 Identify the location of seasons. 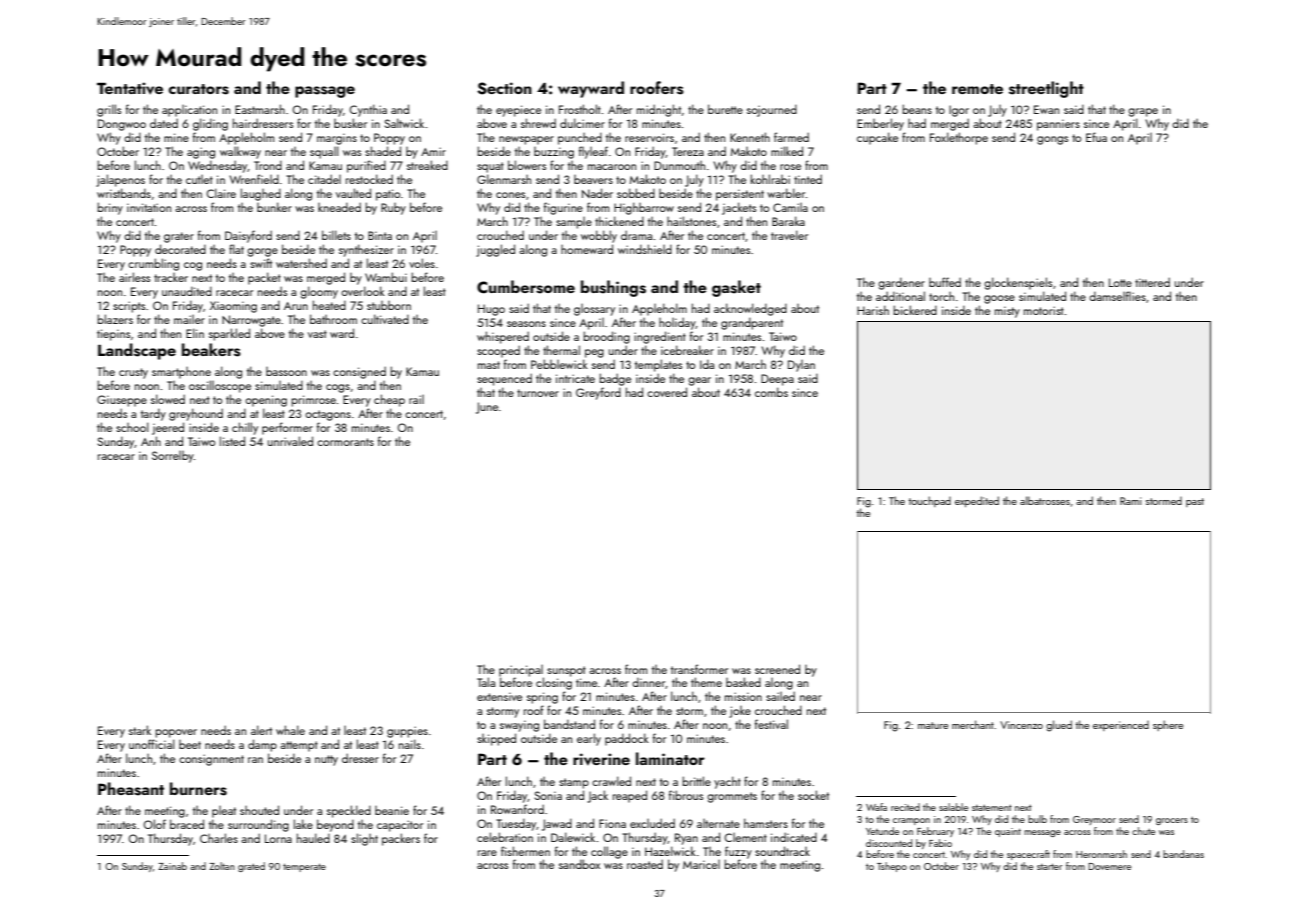
(526, 324).
